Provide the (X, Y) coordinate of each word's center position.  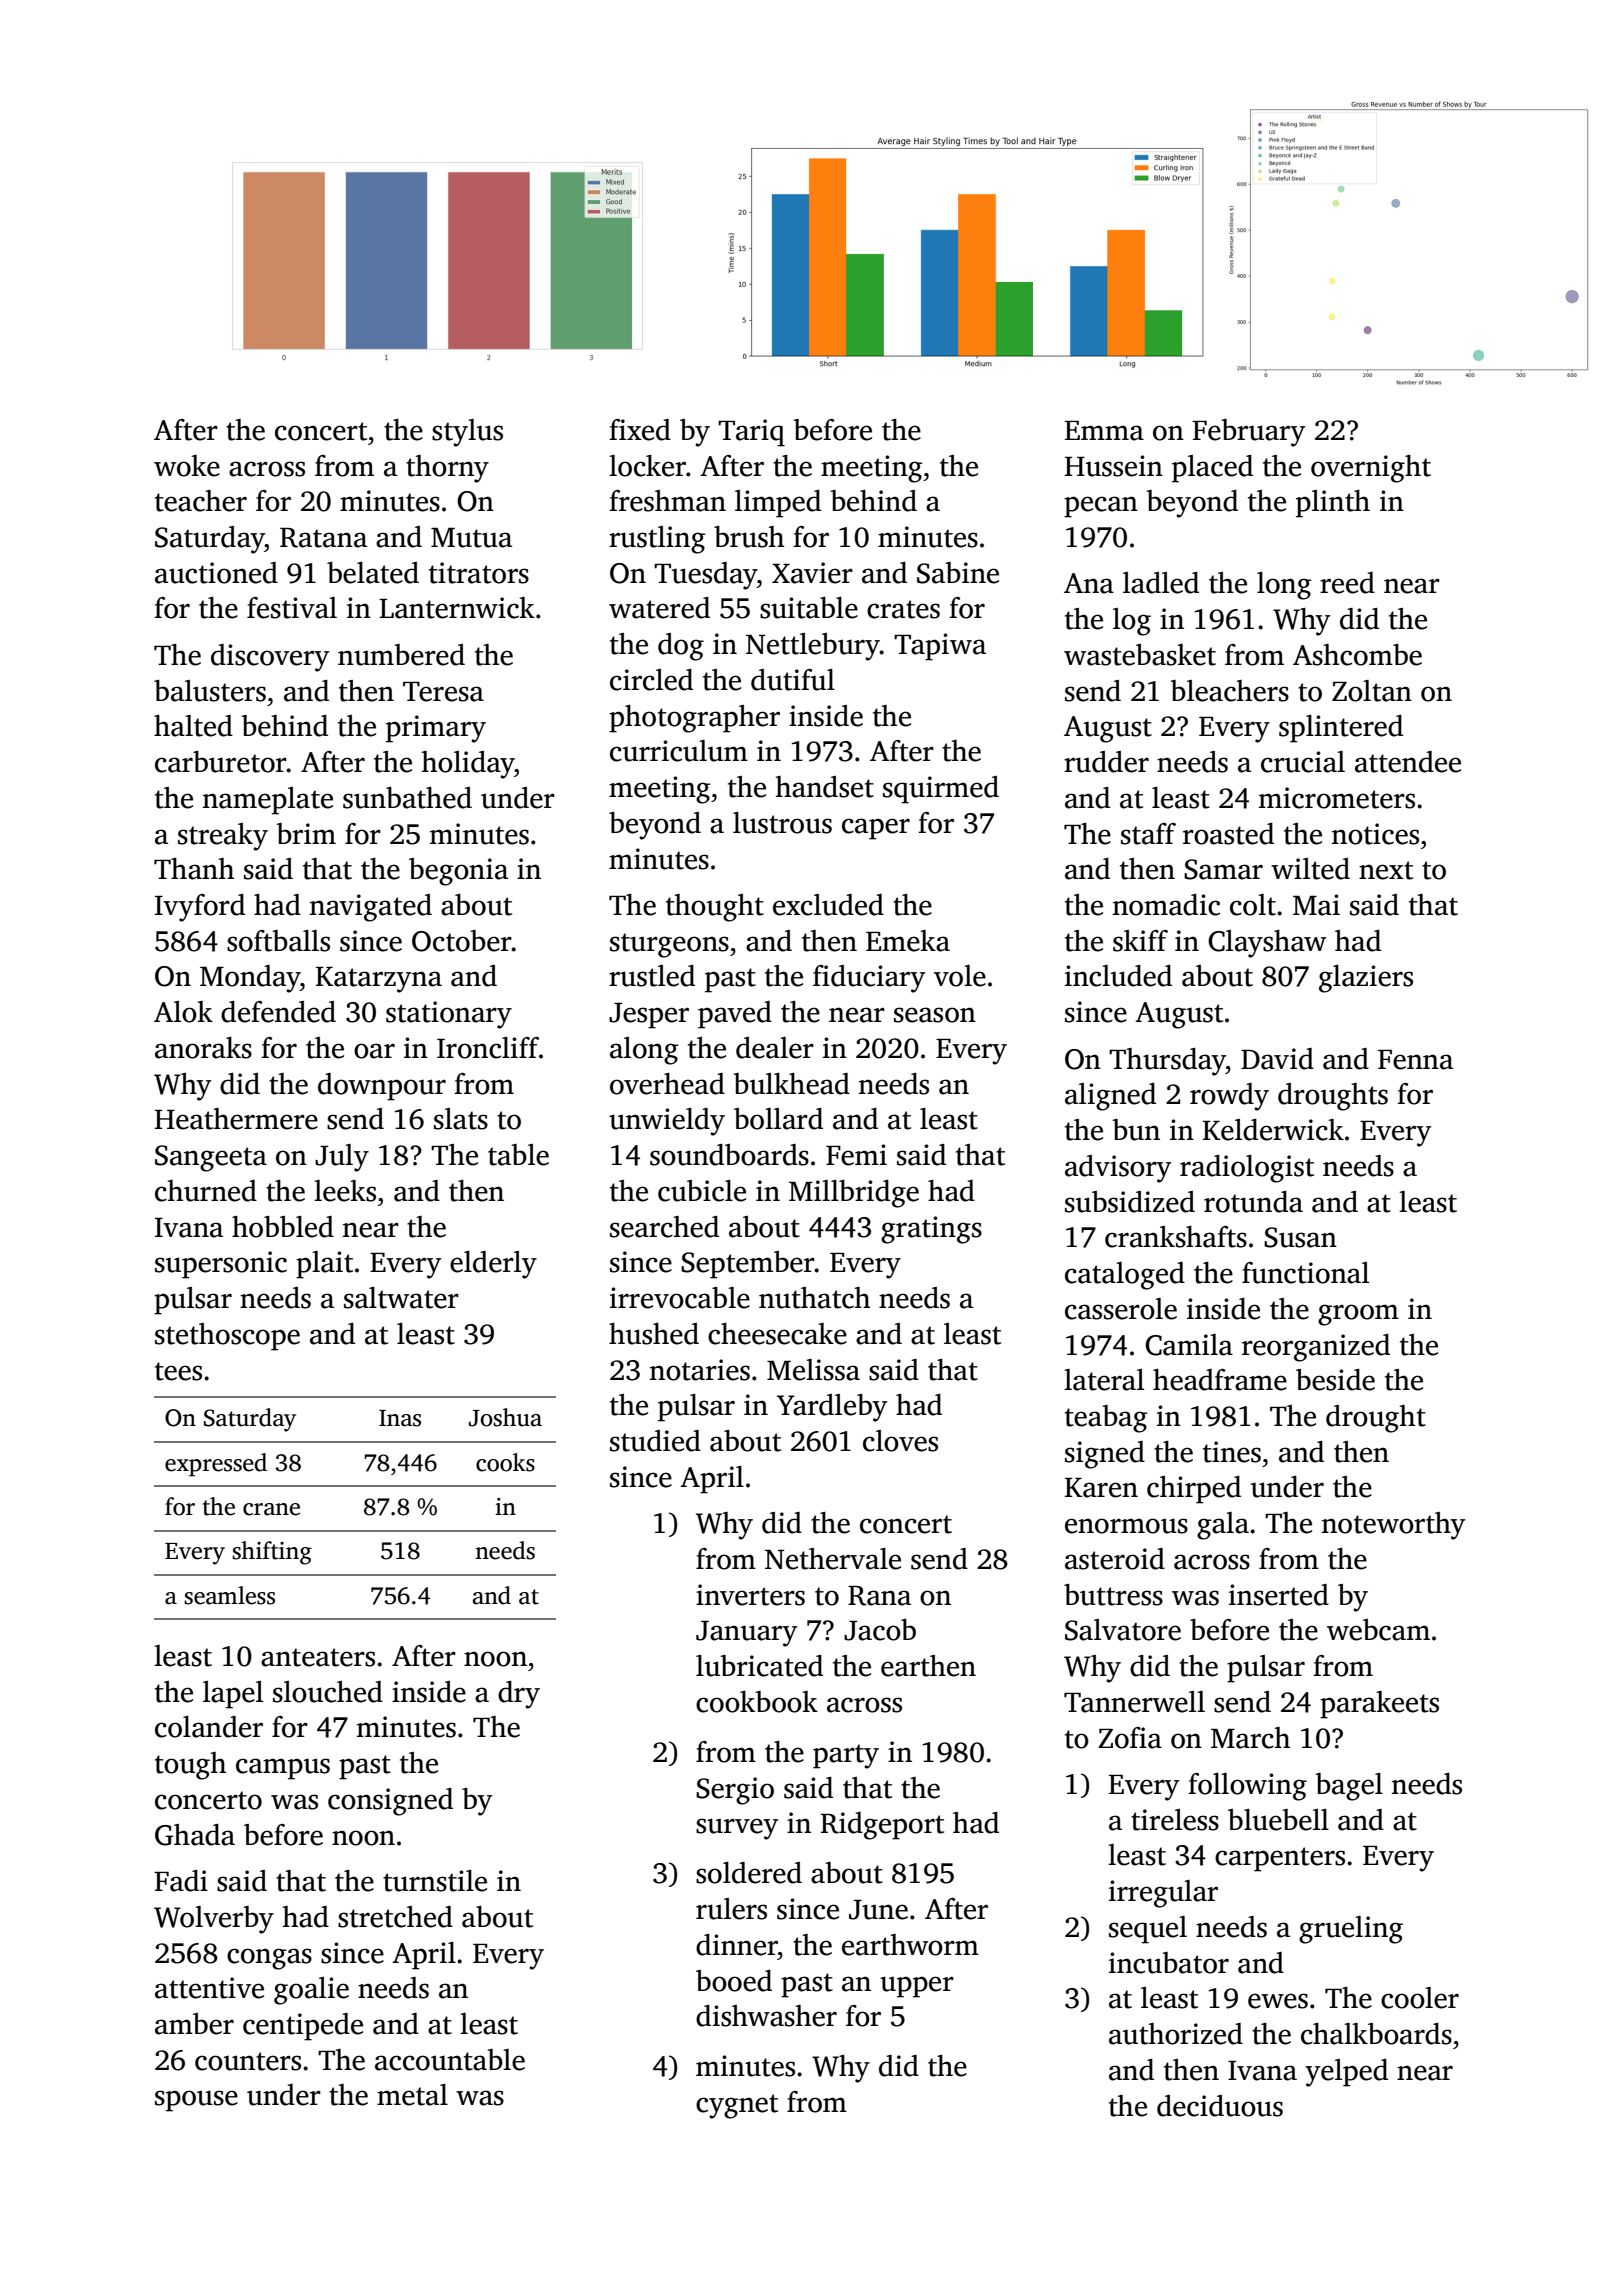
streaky (223, 837)
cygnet (737, 2106)
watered (659, 608)
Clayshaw (1267, 944)
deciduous (1220, 2106)
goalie (311, 1991)
